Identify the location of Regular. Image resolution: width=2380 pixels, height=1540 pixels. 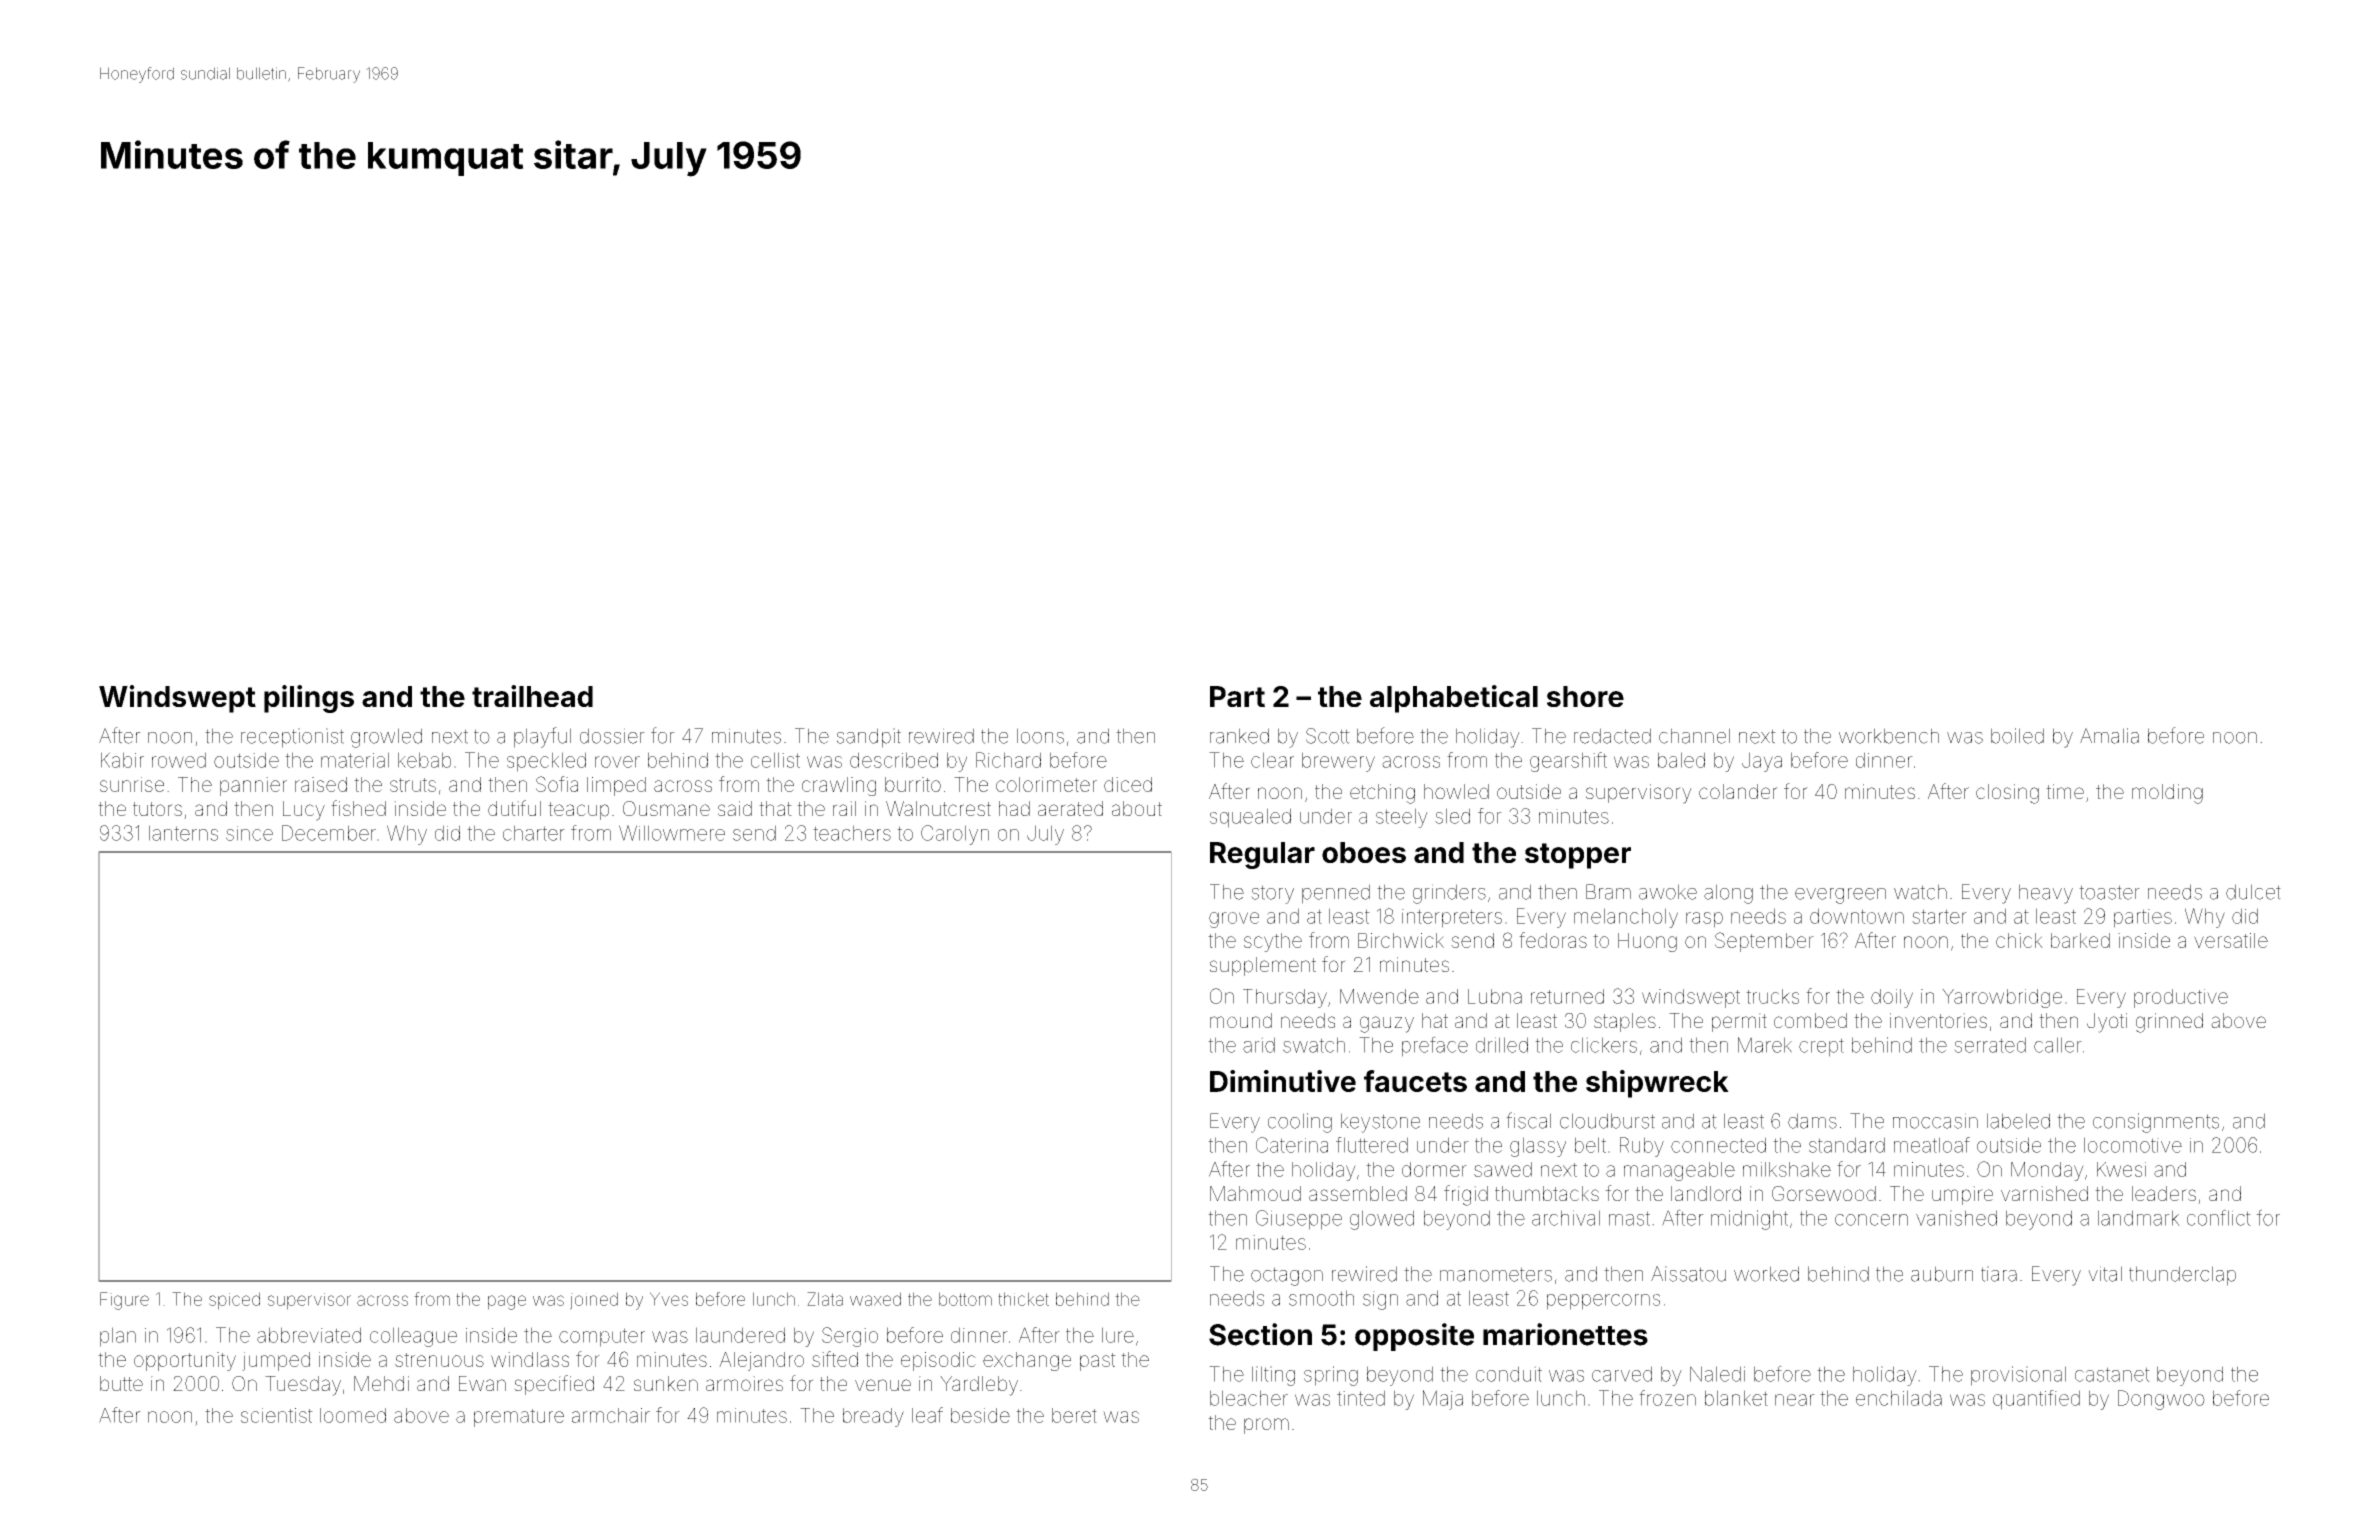
(1262, 855).
